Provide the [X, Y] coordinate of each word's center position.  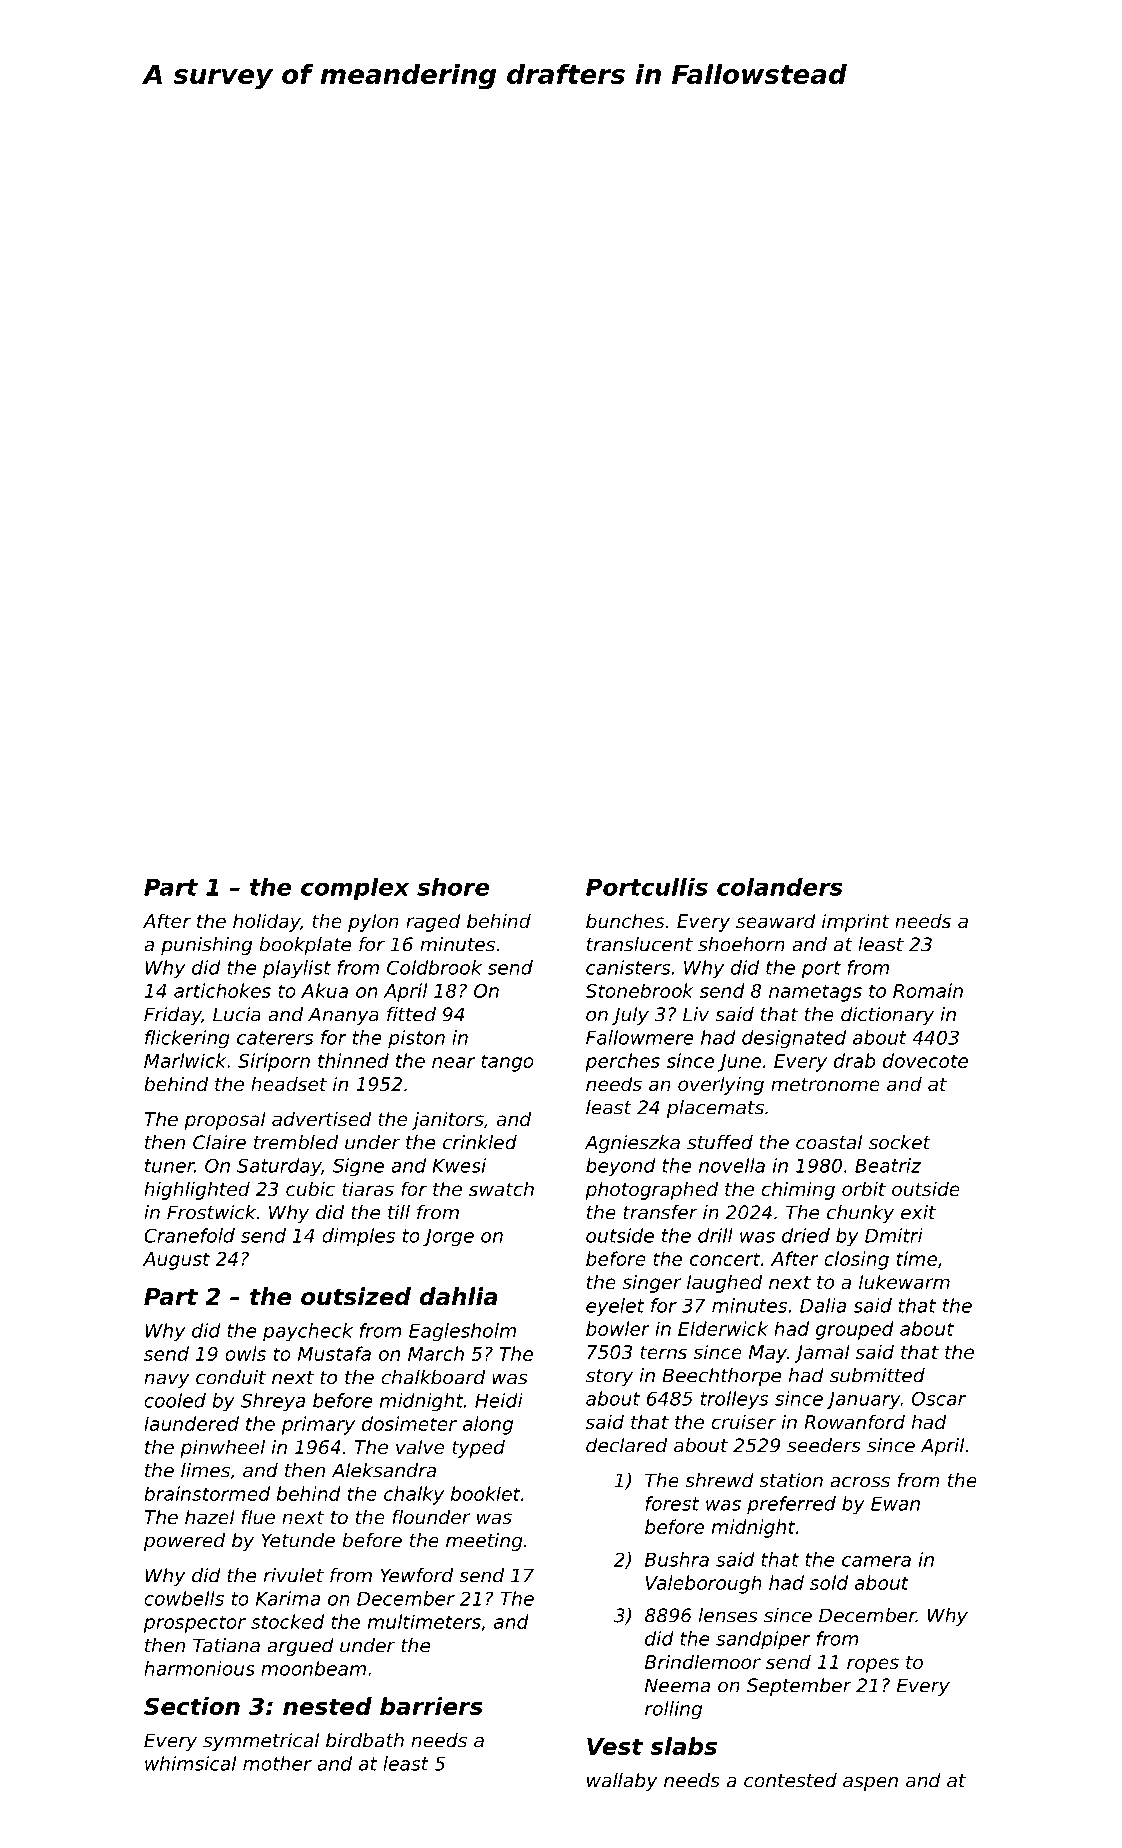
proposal [225, 1120]
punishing [206, 946]
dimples [358, 1237]
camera [876, 1561]
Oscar [939, 1399]
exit [918, 1212]
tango [507, 1063]
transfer [660, 1212]
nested [327, 1706]
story [609, 1377]
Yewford [417, 1575]
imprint [856, 922]
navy [167, 1381]
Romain [928, 990]
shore [453, 887]
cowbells [184, 1598]
